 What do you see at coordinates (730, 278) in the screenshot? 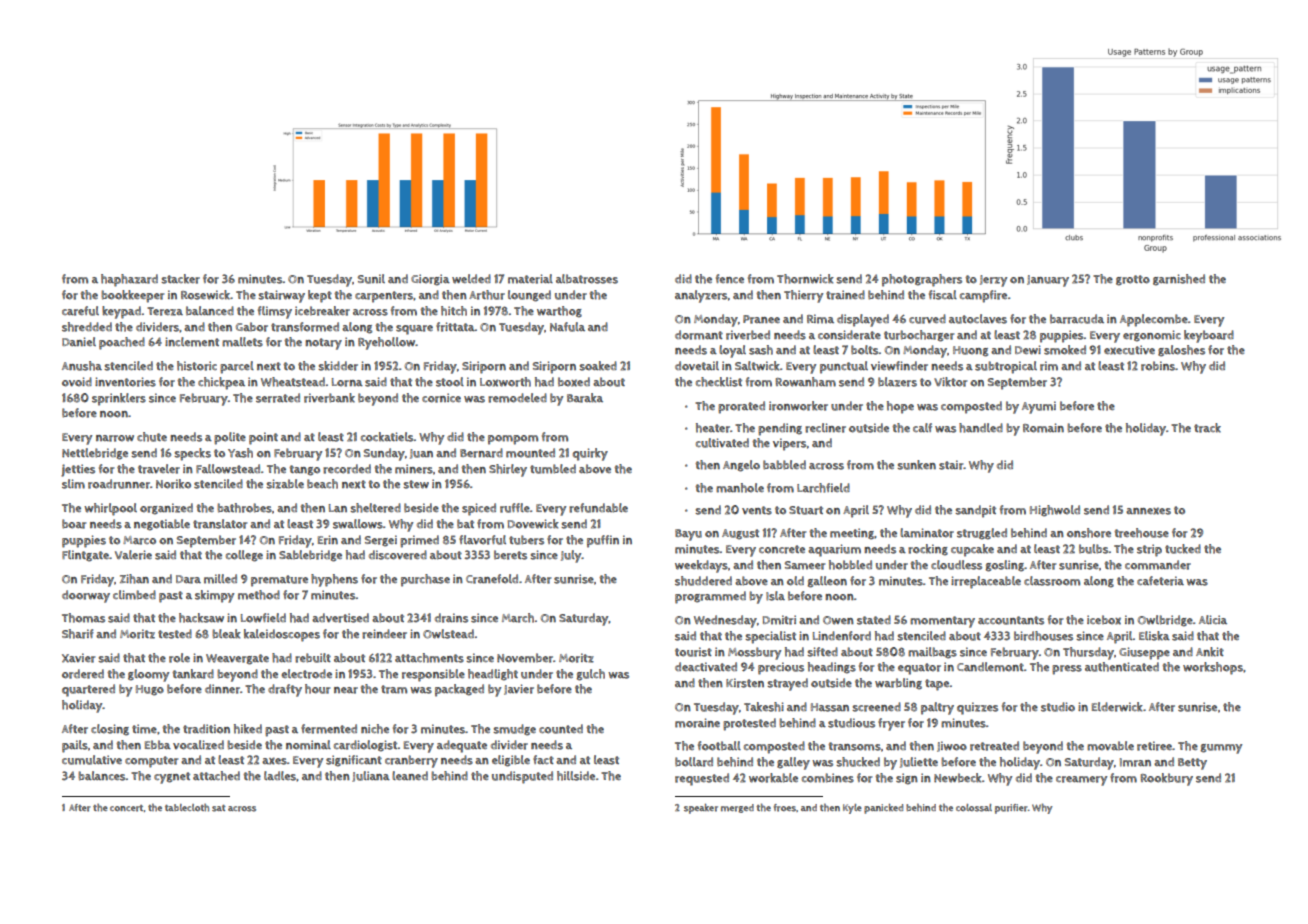
I see `fence` at bounding box center [730, 278].
